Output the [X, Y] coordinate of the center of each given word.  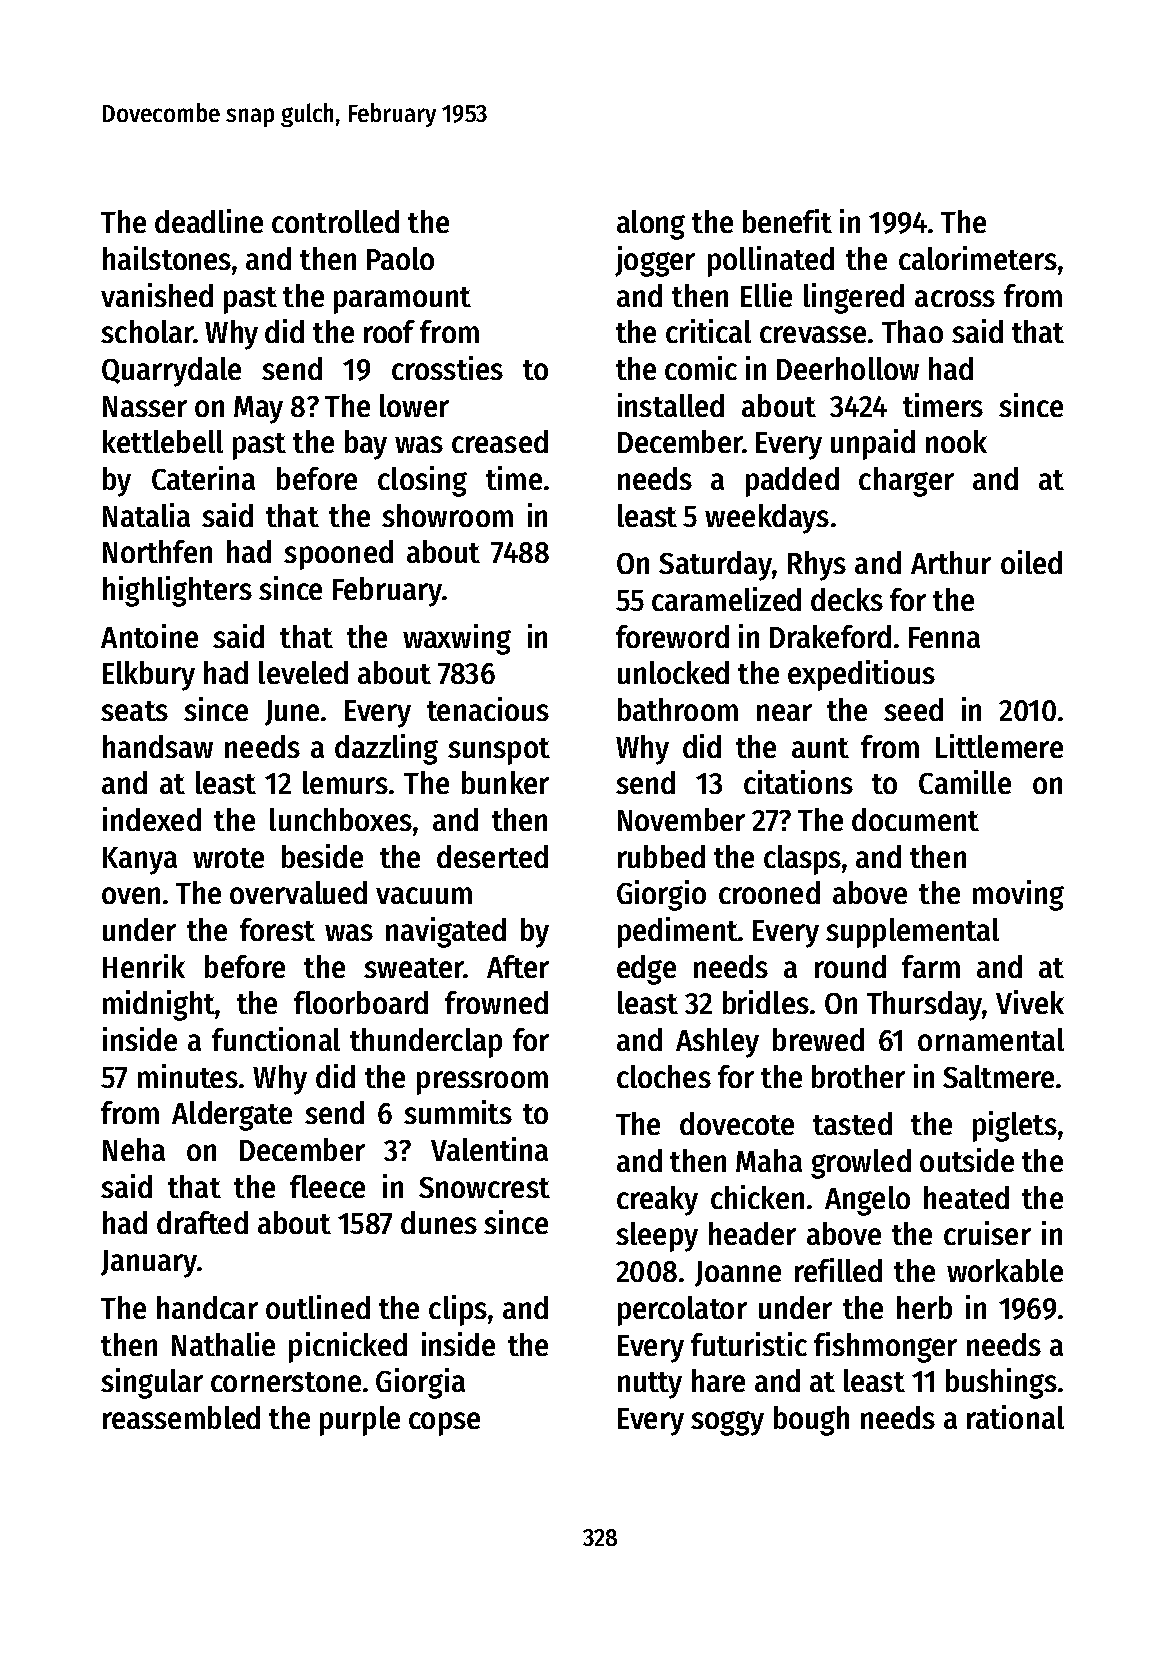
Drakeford [830, 636]
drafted [202, 1222]
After [518, 966]
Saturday [715, 566]
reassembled [181, 1417]
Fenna [944, 637]
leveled [303, 672]
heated [966, 1197]
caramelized [726, 599]
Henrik [144, 966]
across [955, 298]
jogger [655, 261]
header [752, 1233]
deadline [209, 221]
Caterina [203, 478]
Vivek [1030, 1002]
